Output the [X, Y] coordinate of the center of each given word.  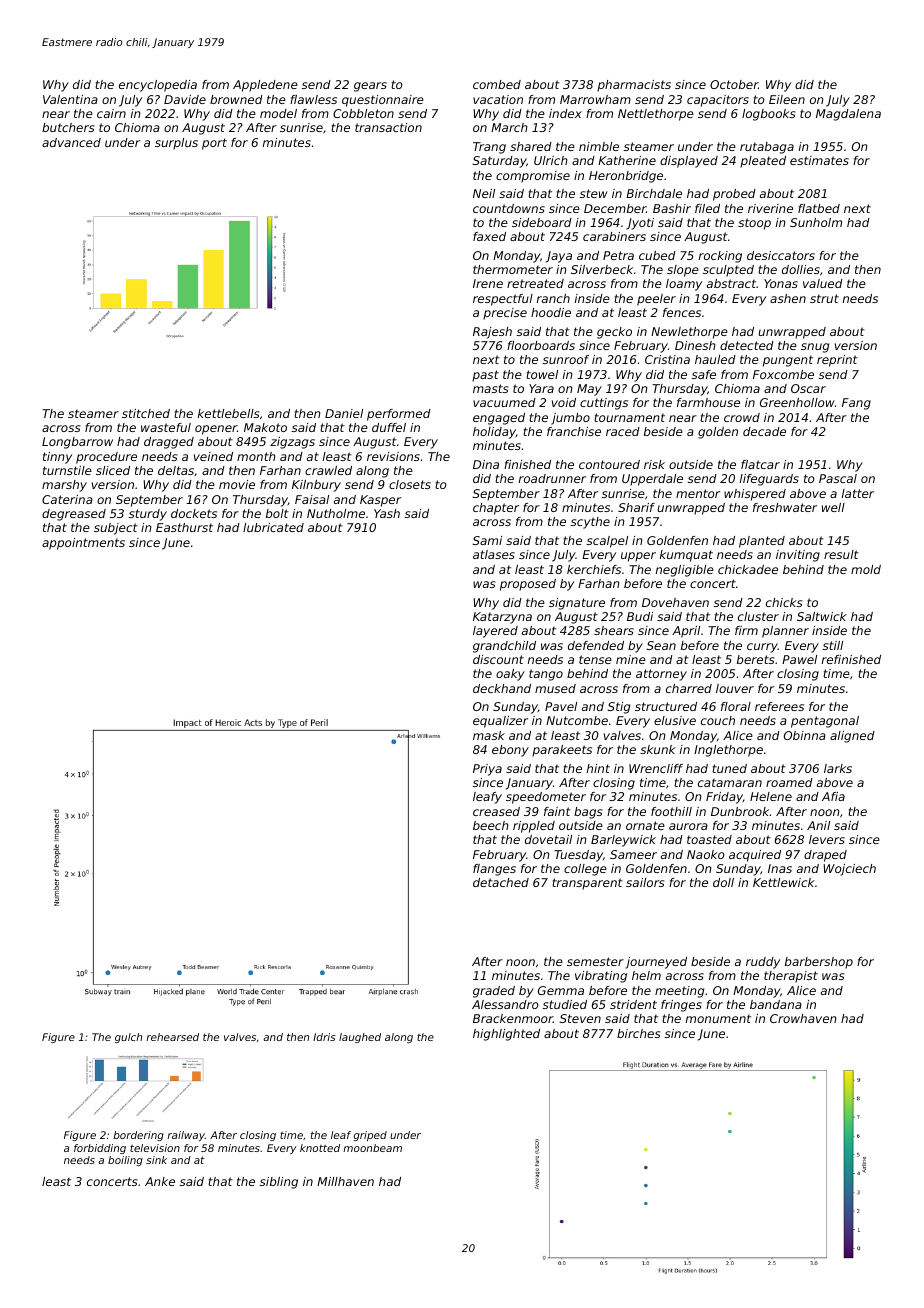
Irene [488, 283]
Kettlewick [784, 882]
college [585, 870]
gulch [128, 1038]
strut [824, 298]
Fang [856, 404]
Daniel [344, 413]
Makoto [265, 427]
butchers [68, 127]
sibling [279, 1183]
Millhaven [345, 1181]
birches [638, 1033]
